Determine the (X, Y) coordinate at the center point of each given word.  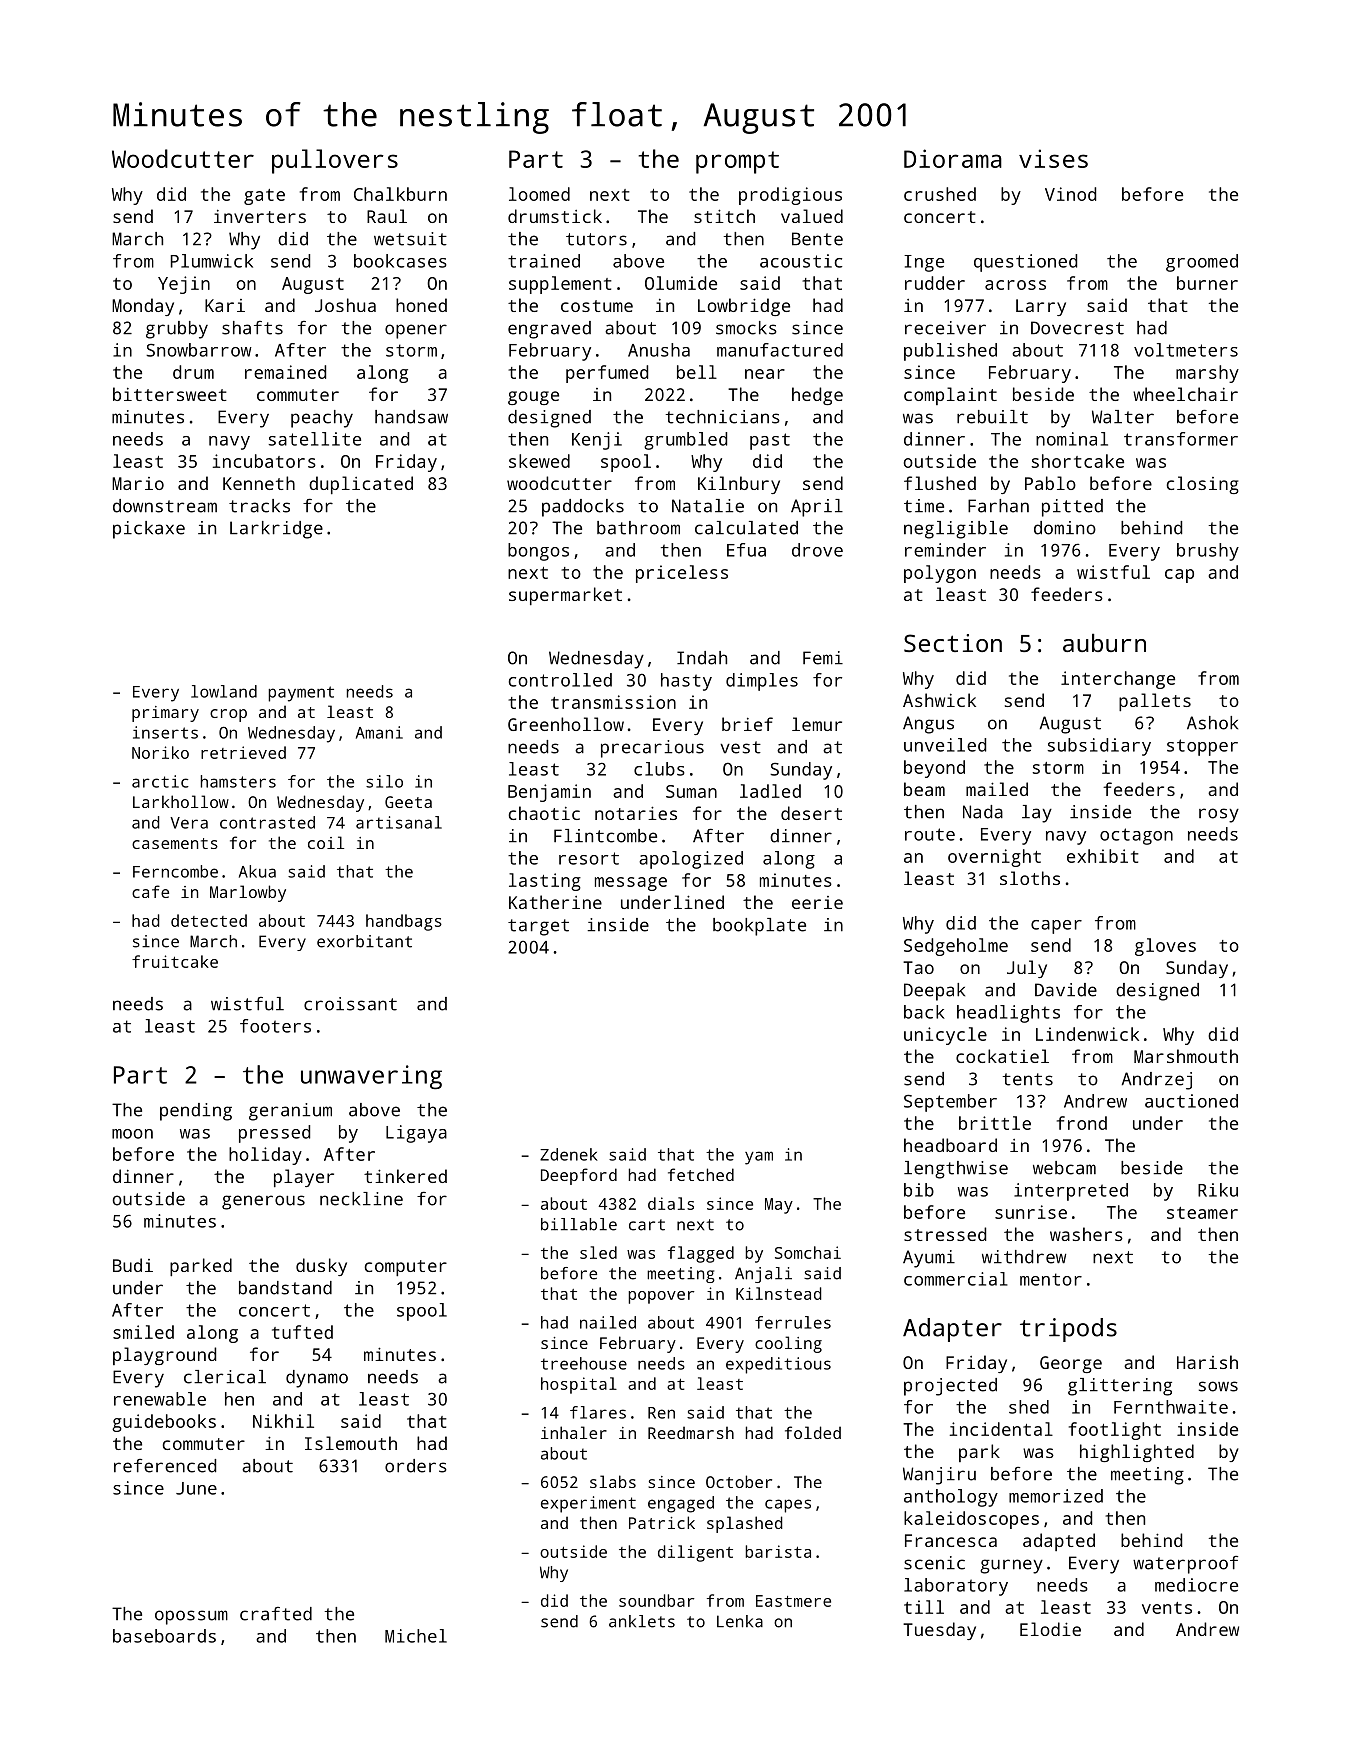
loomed (539, 194)
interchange (1118, 680)
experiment (588, 1504)
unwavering (371, 1077)
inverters (260, 216)
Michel (416, 1636)
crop (228, 715)
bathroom (638, 528)
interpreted (1071, 1192)
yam (759, 1158)
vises (1053, 158)
